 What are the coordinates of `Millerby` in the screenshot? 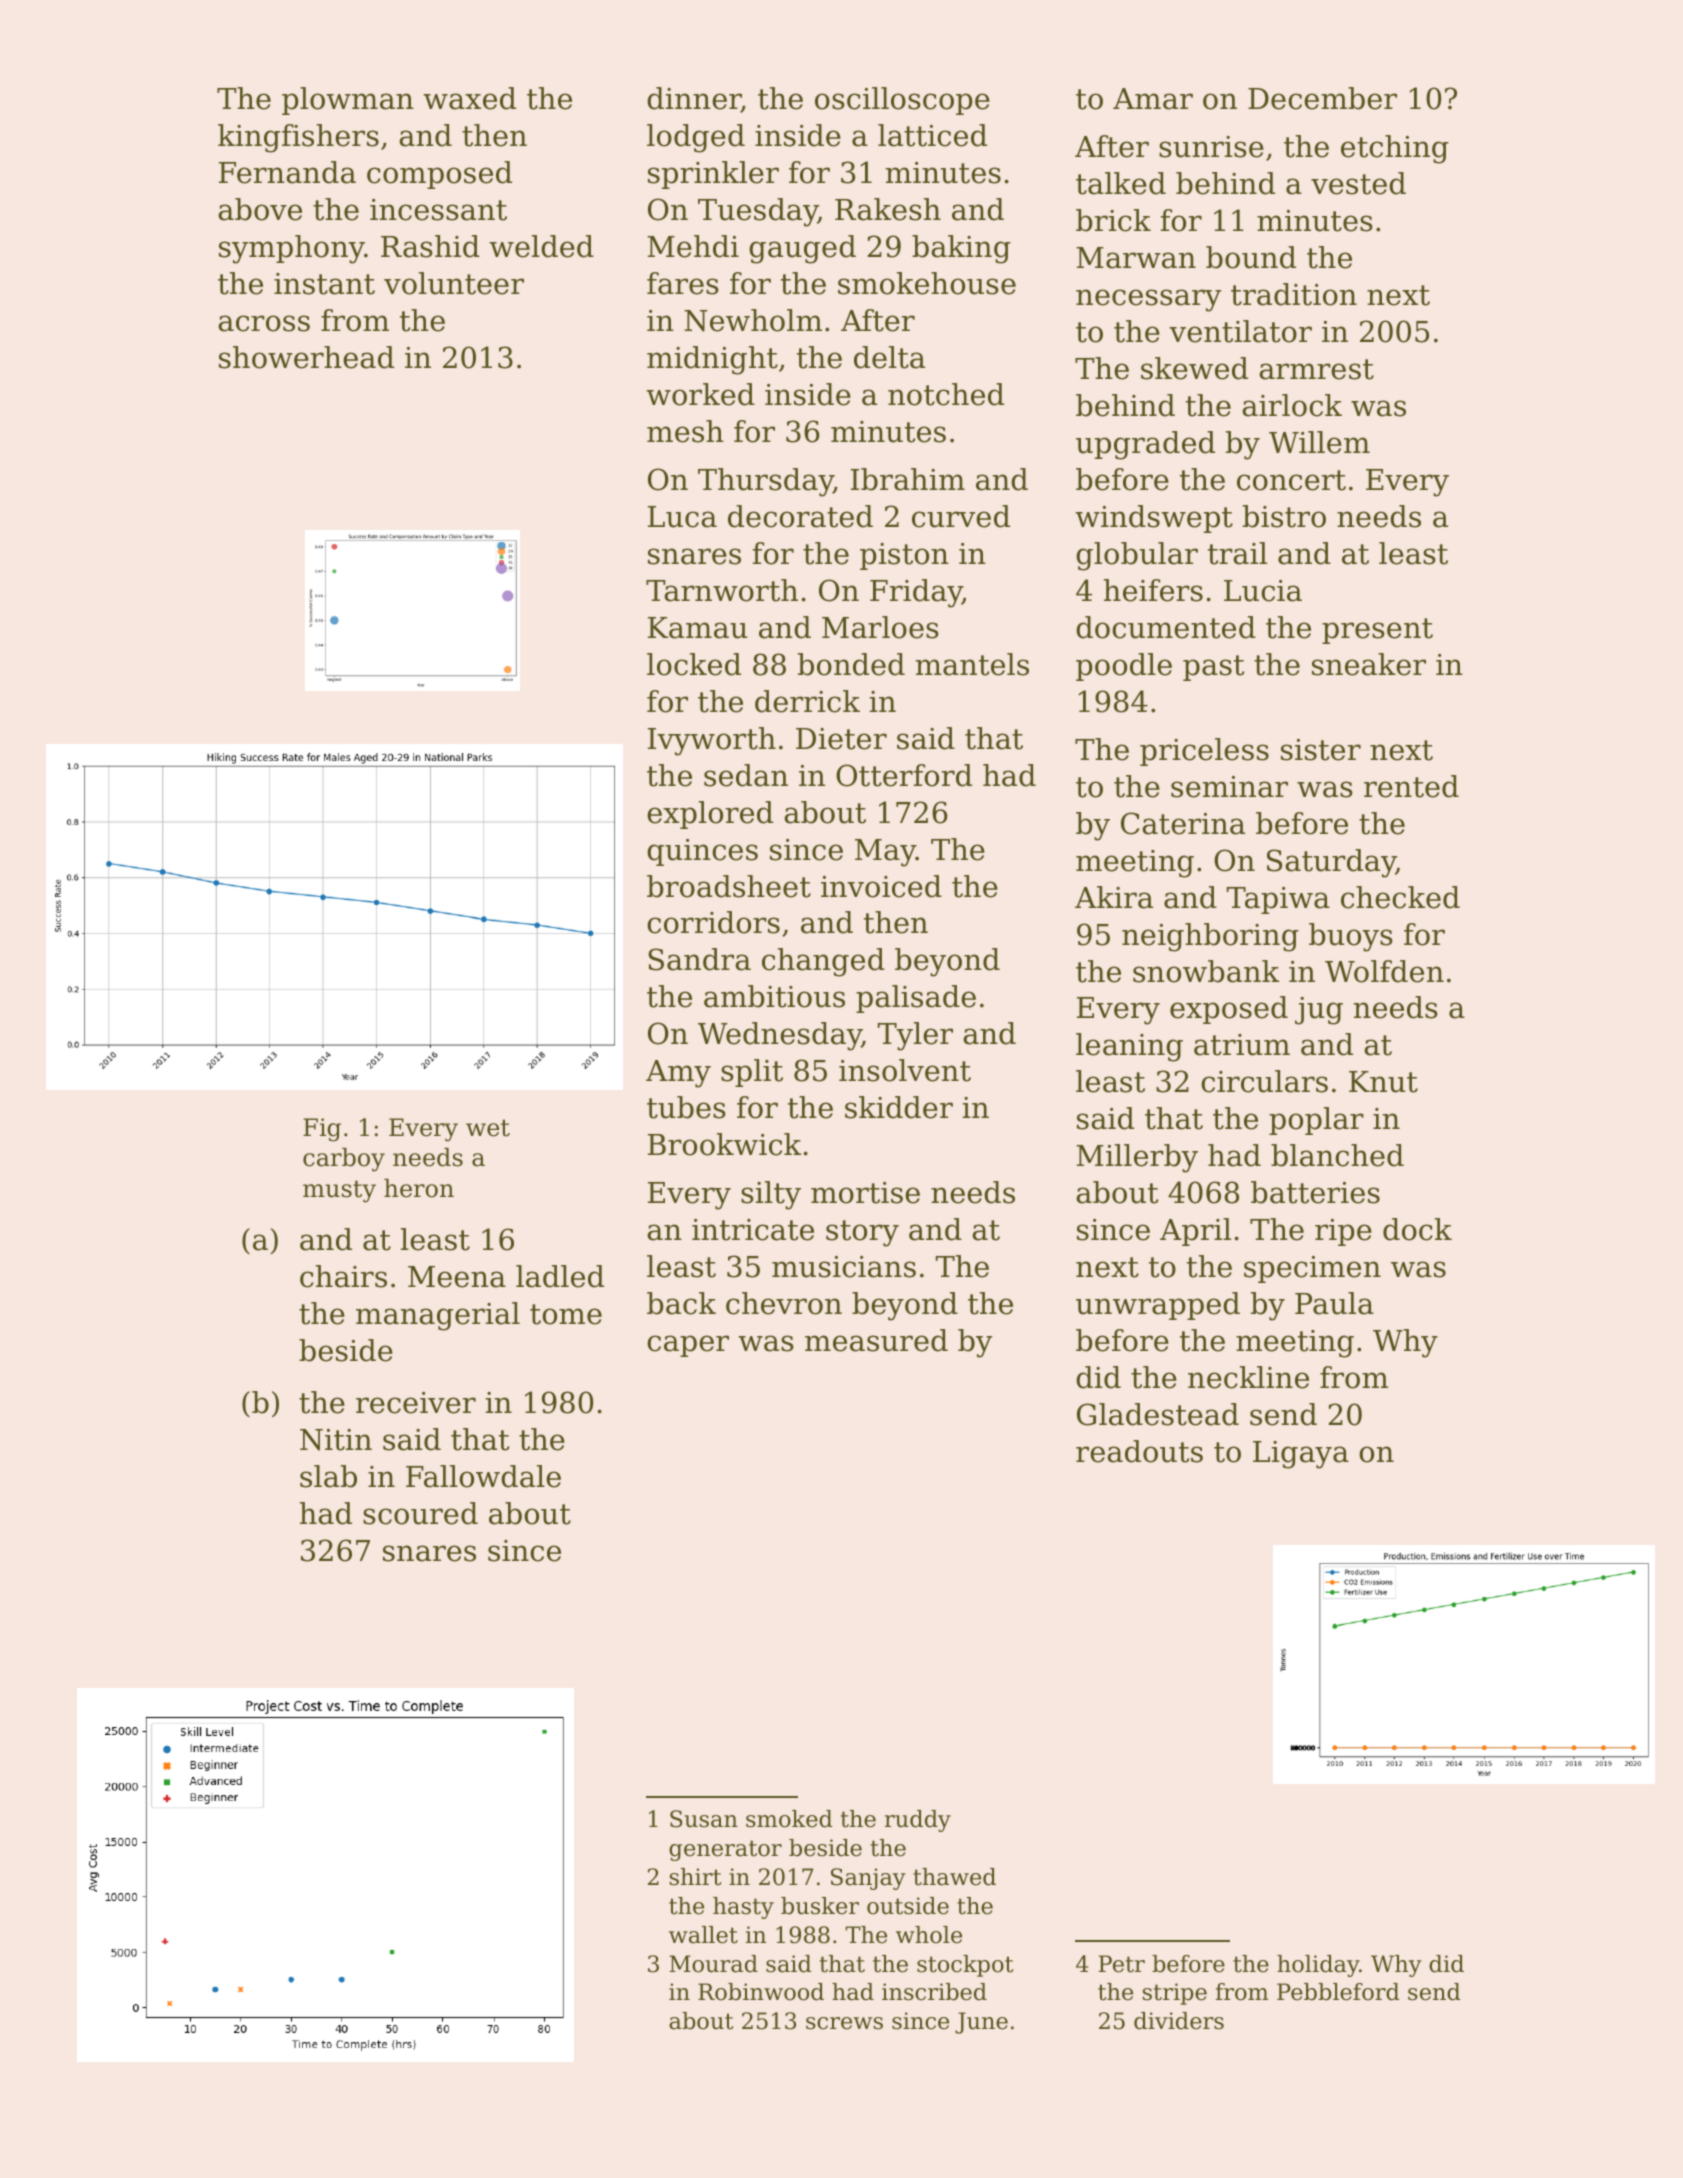 It's located at (1137, 1158).
